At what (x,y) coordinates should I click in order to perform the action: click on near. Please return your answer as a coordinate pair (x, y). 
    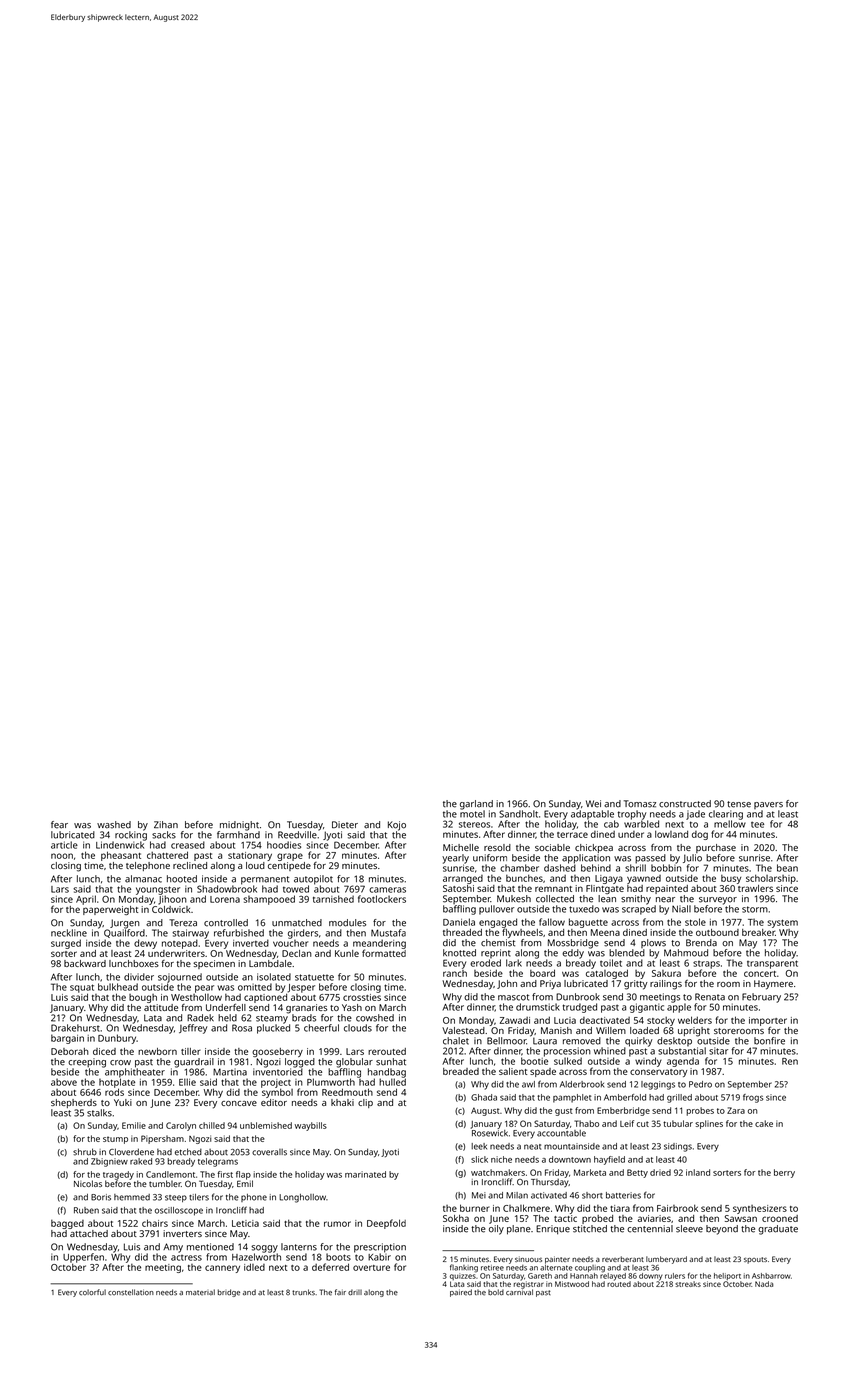
    Looking at the image, I should click on (665, 900).
